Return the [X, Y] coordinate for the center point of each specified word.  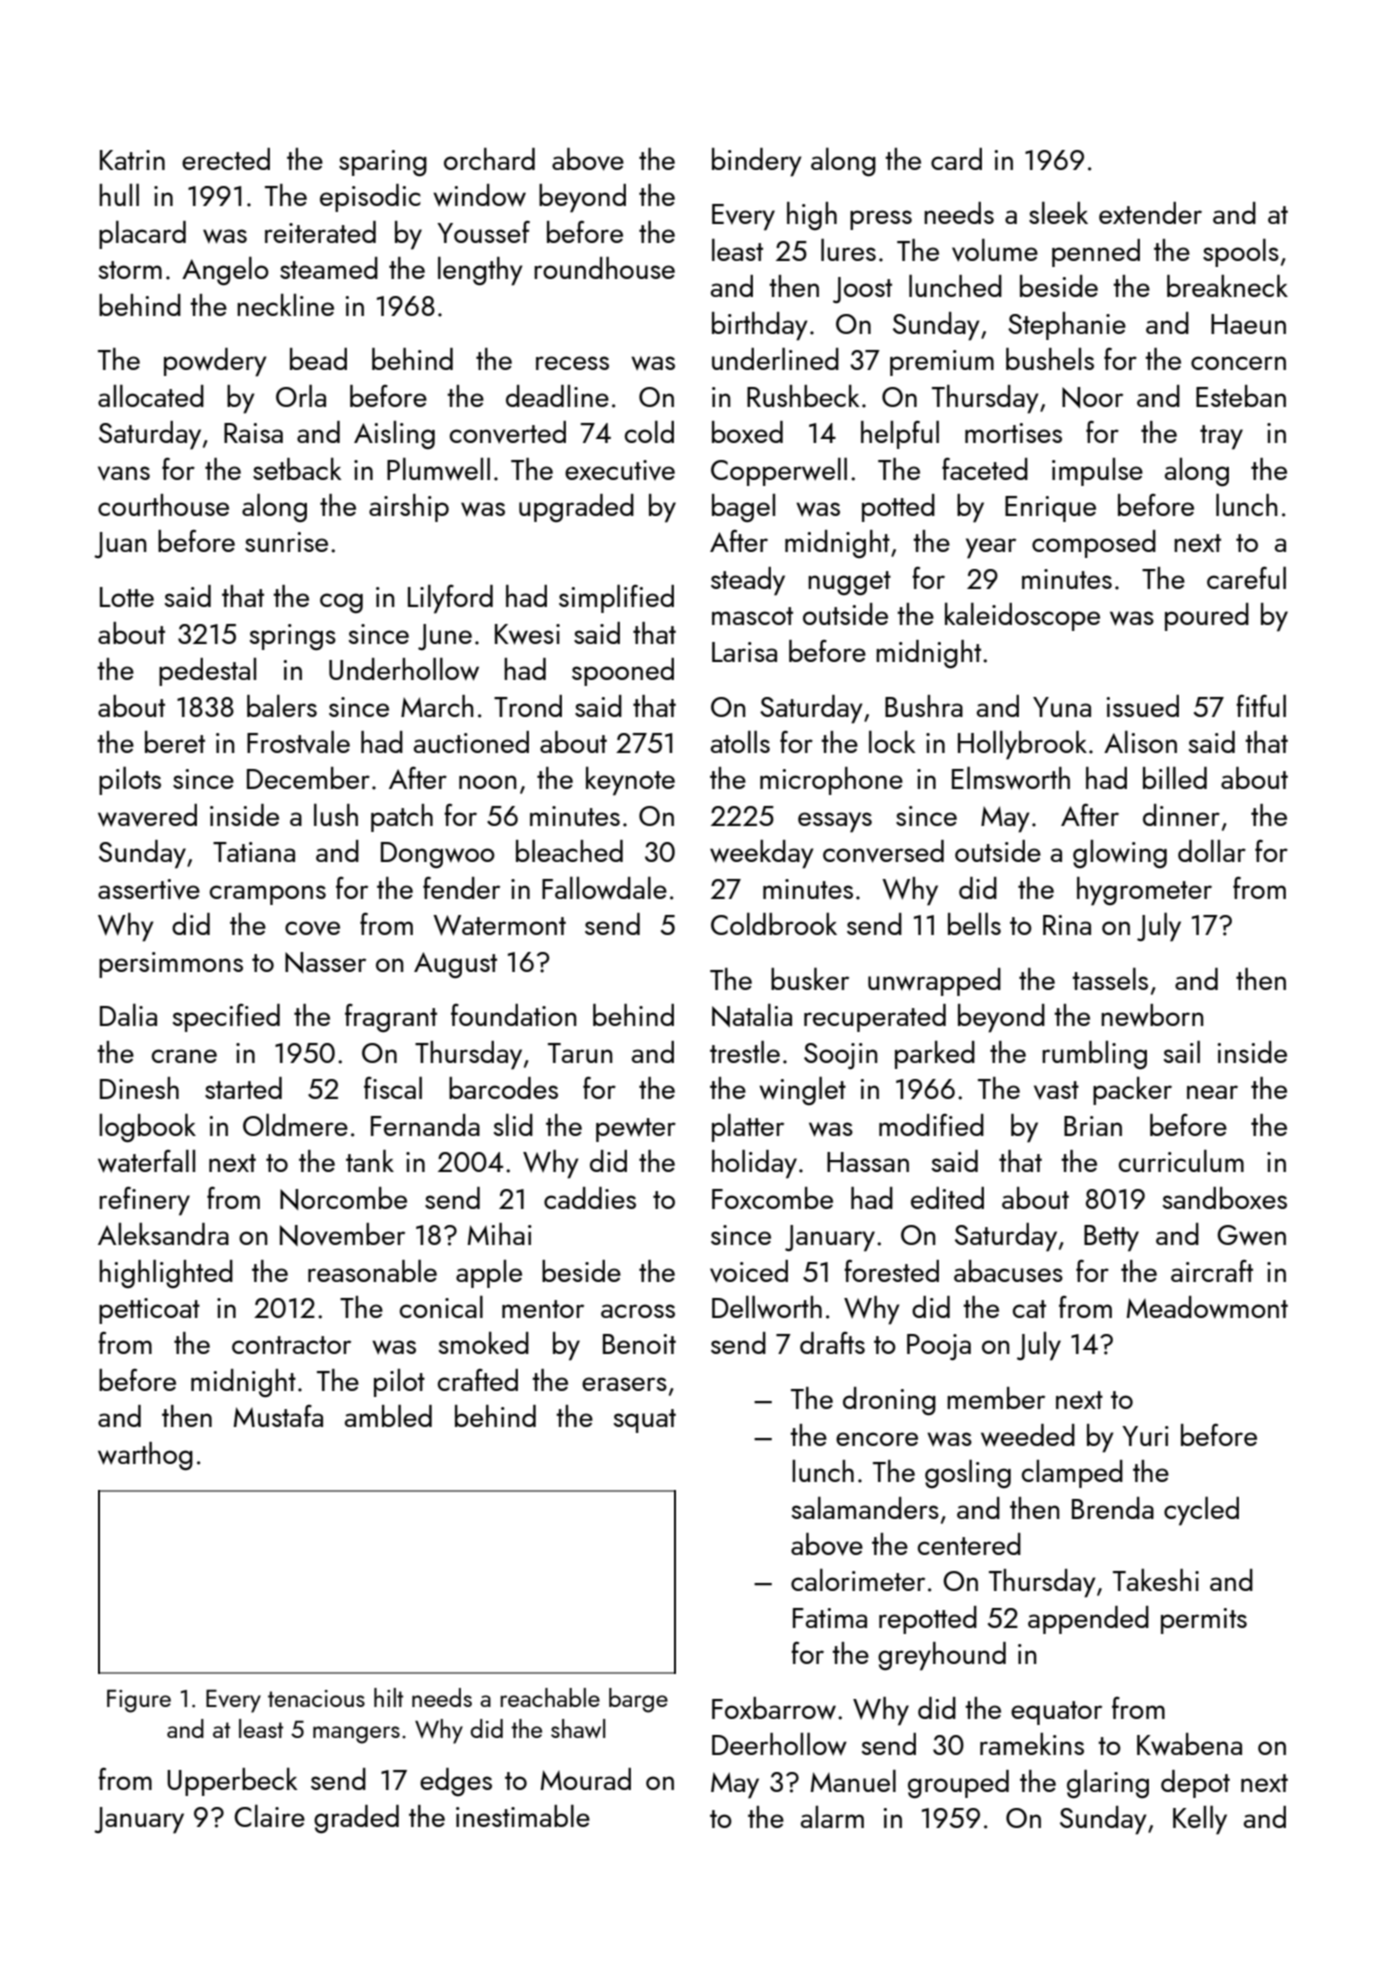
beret [175, 742]
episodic [370, 198]
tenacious [316, 1698]
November [342, 1234]
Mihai [500, 1234]
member [996, 1398]
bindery [757, 162]
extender [1150, 213]
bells [974, 924]
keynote [630, 781]
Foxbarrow [774, 1708]
